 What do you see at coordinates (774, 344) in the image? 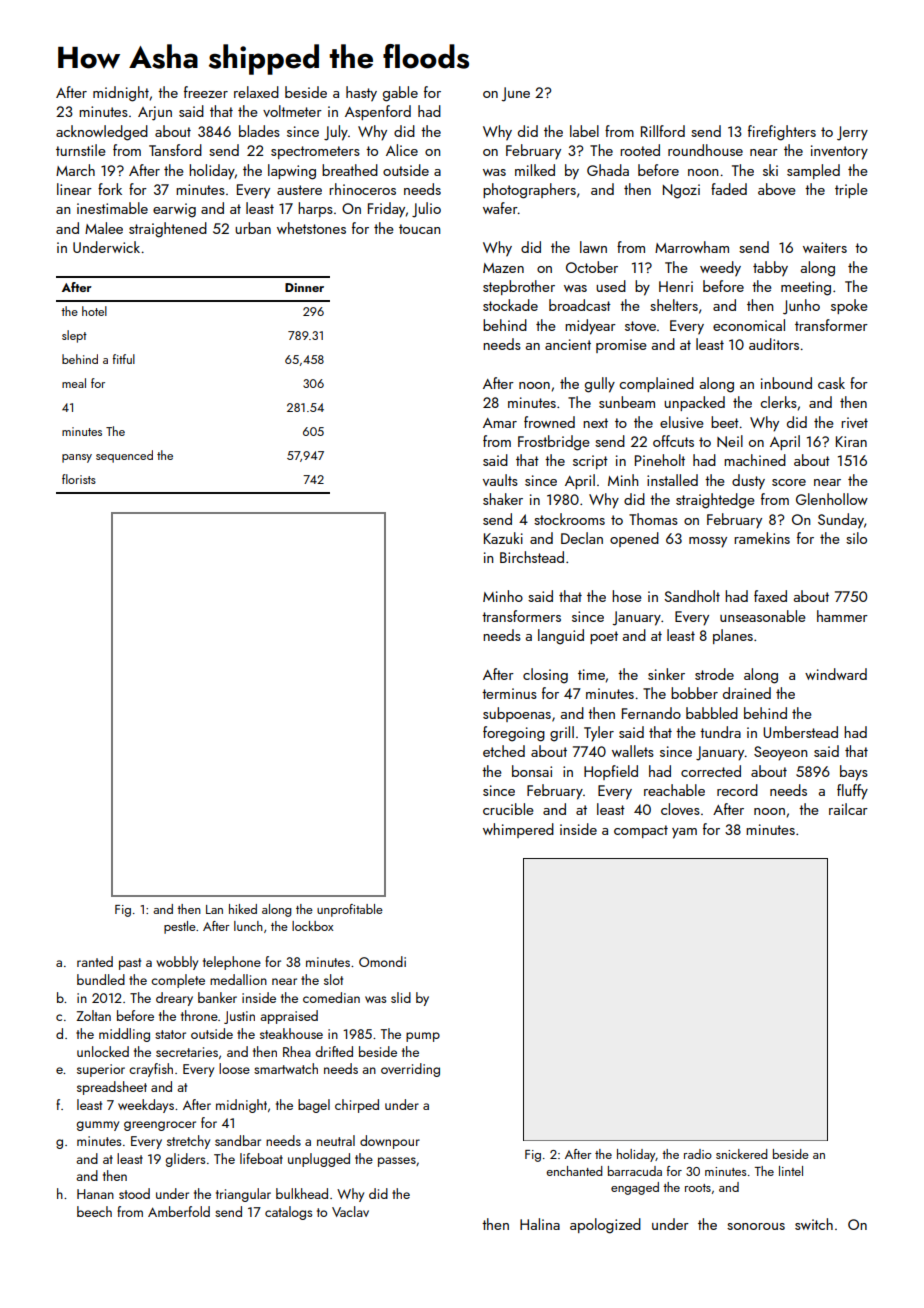
I see `auditors` at bounding box center [774, 344].
